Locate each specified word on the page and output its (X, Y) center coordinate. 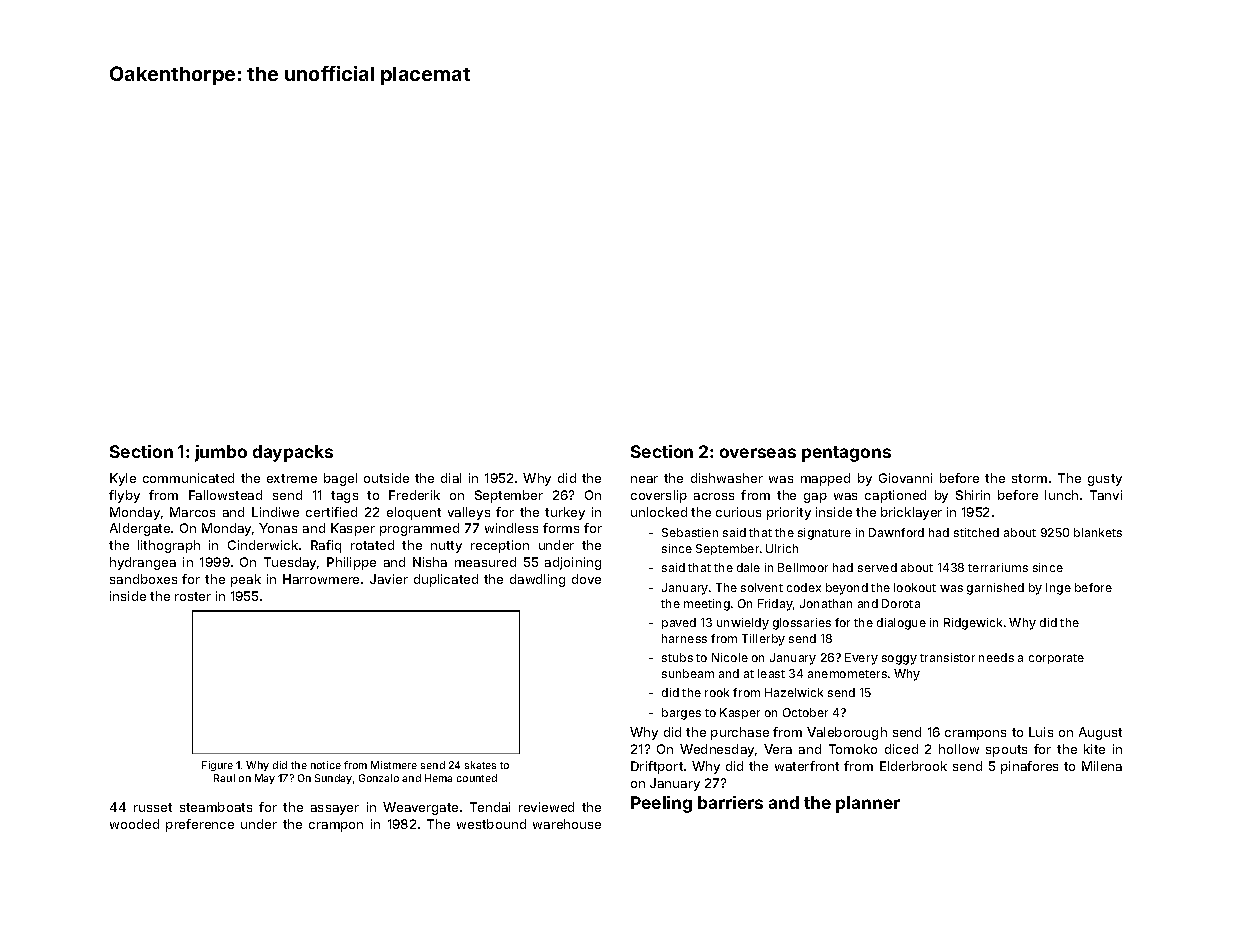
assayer (335, 810)
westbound (491, 824)
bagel (340, 479)
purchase (740, 733)
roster (193, 596)
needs (996, 657)
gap (815, 498)
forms (561, 528)
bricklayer (911, 513)
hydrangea (143, 563)
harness (684, 638)
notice (326, 765)
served (877, 567)
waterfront (807, 766)
